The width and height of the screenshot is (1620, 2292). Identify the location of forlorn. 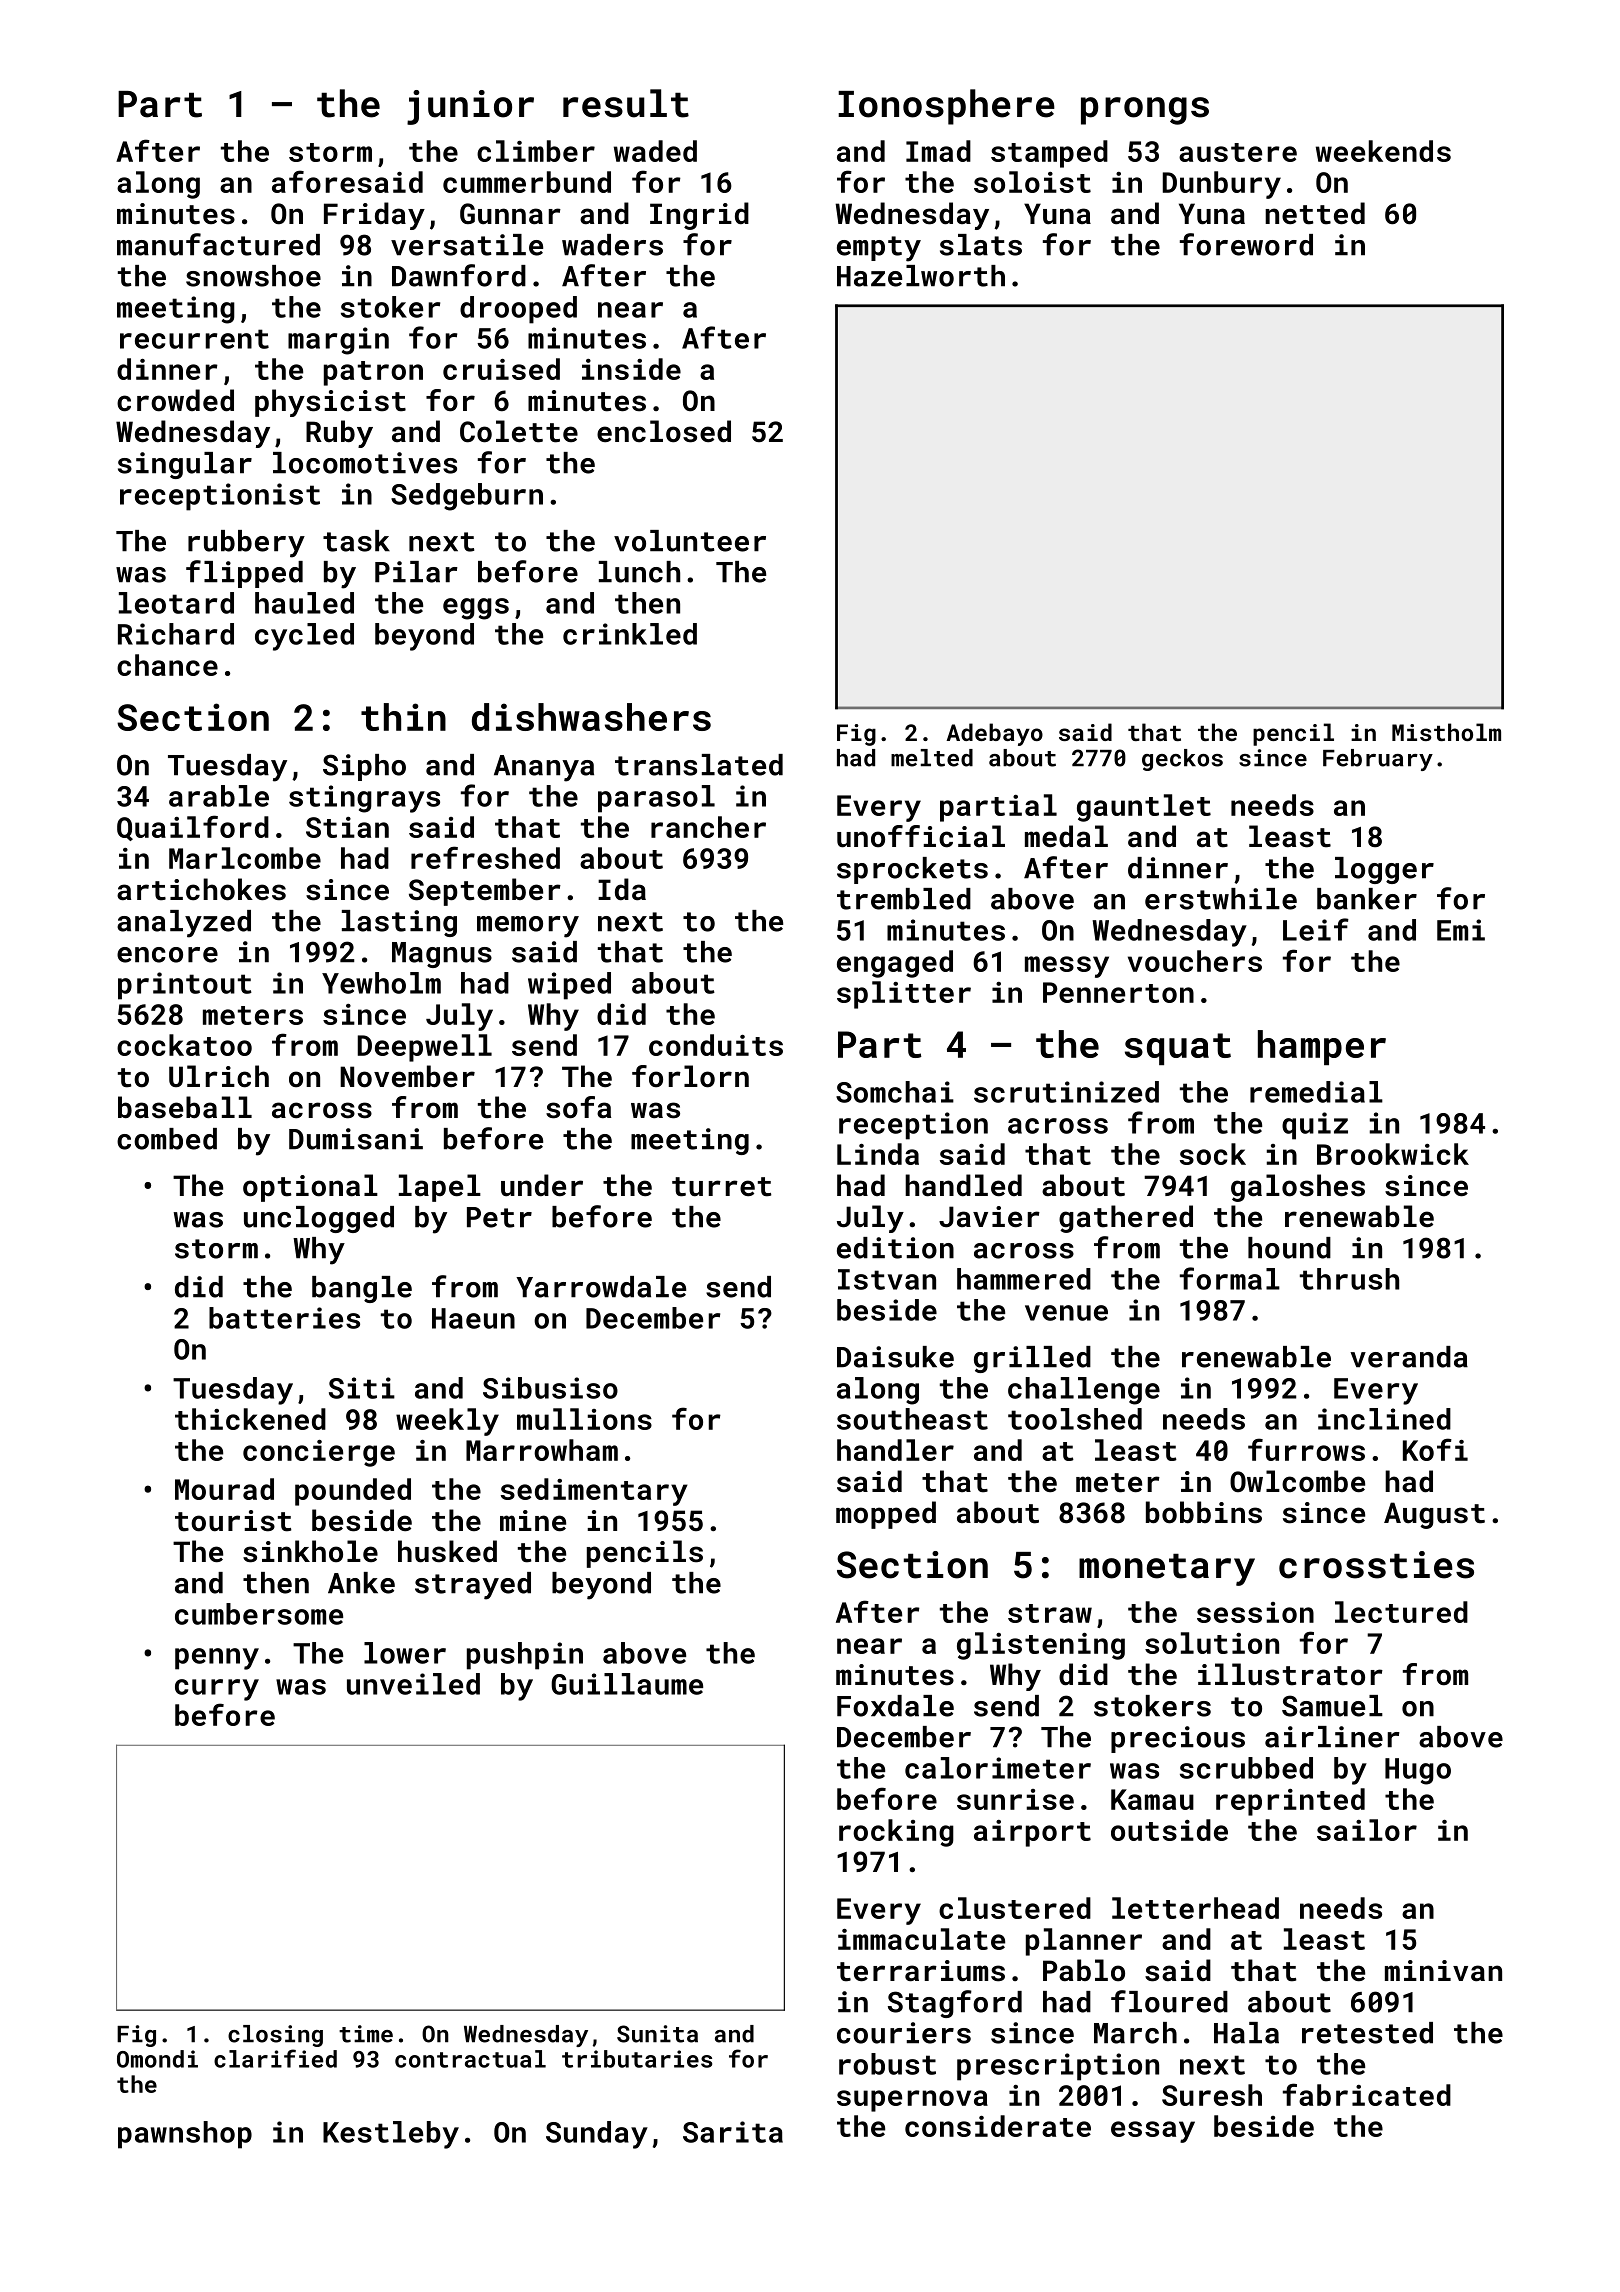
(690, 1076).
